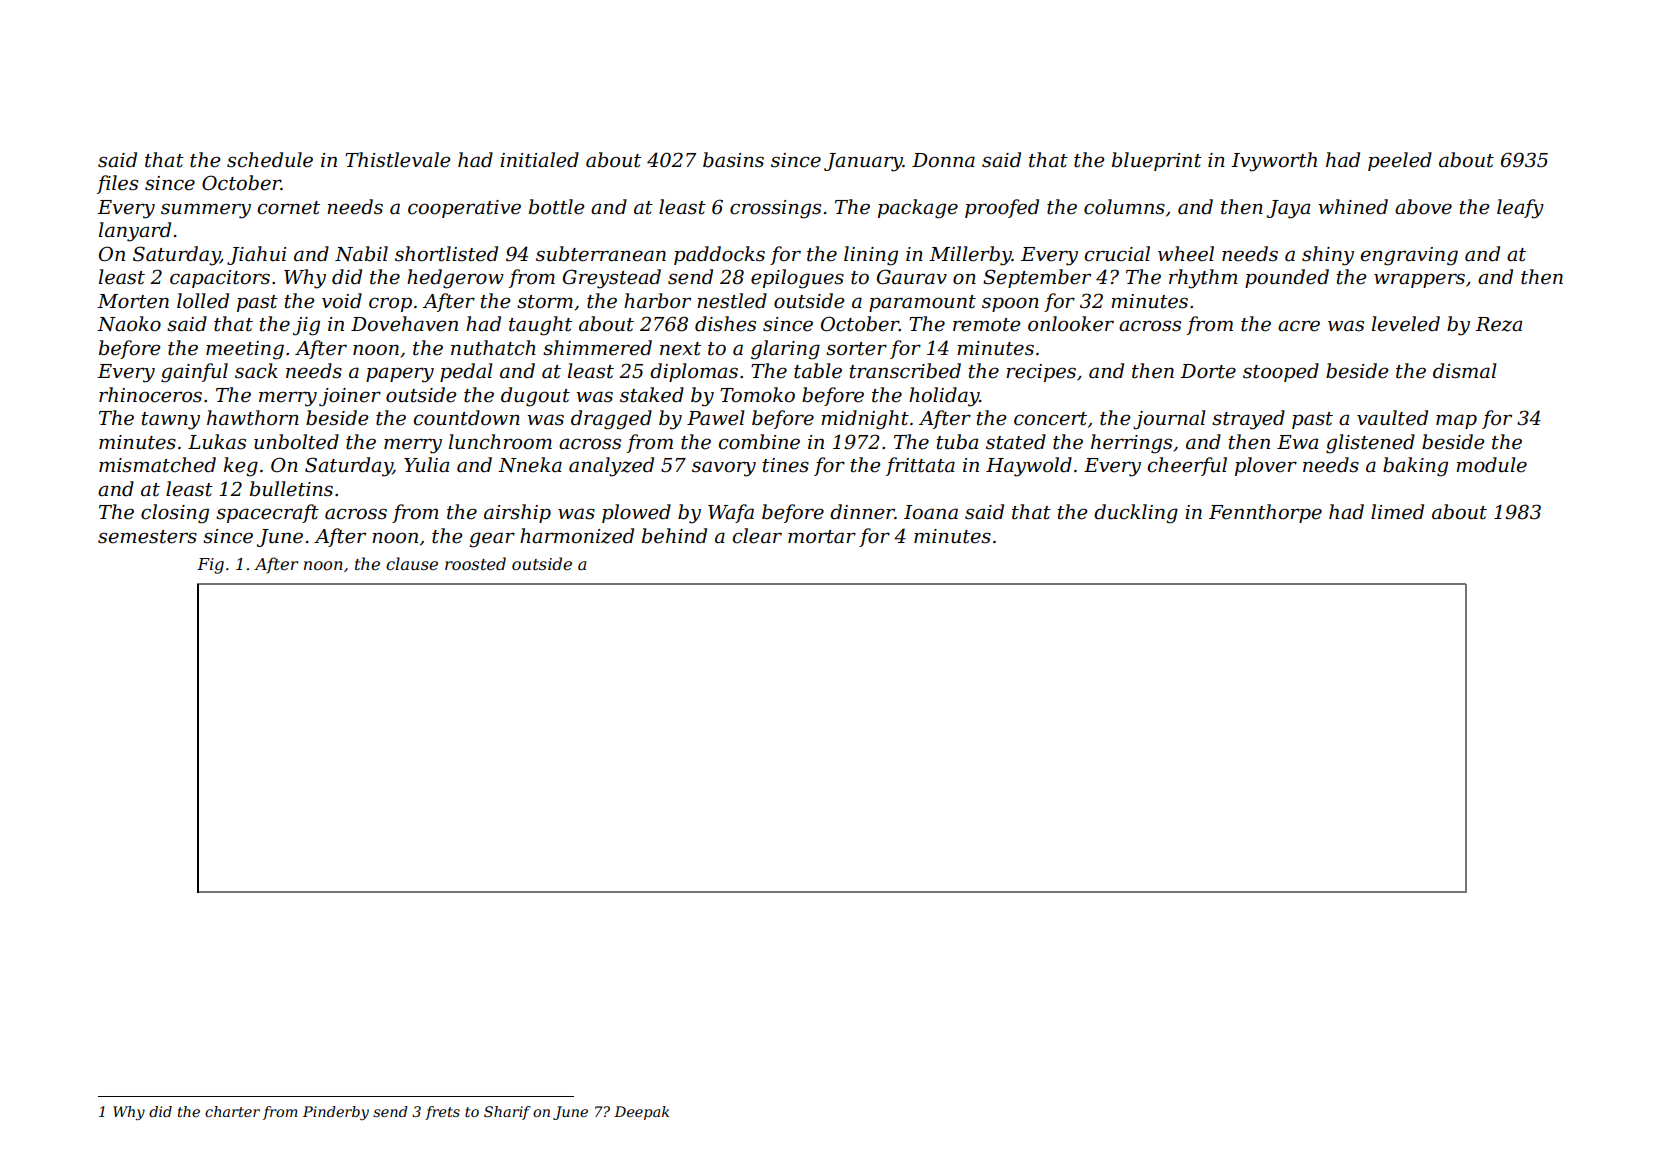  I want to click on limed, so click(1397, 512).
